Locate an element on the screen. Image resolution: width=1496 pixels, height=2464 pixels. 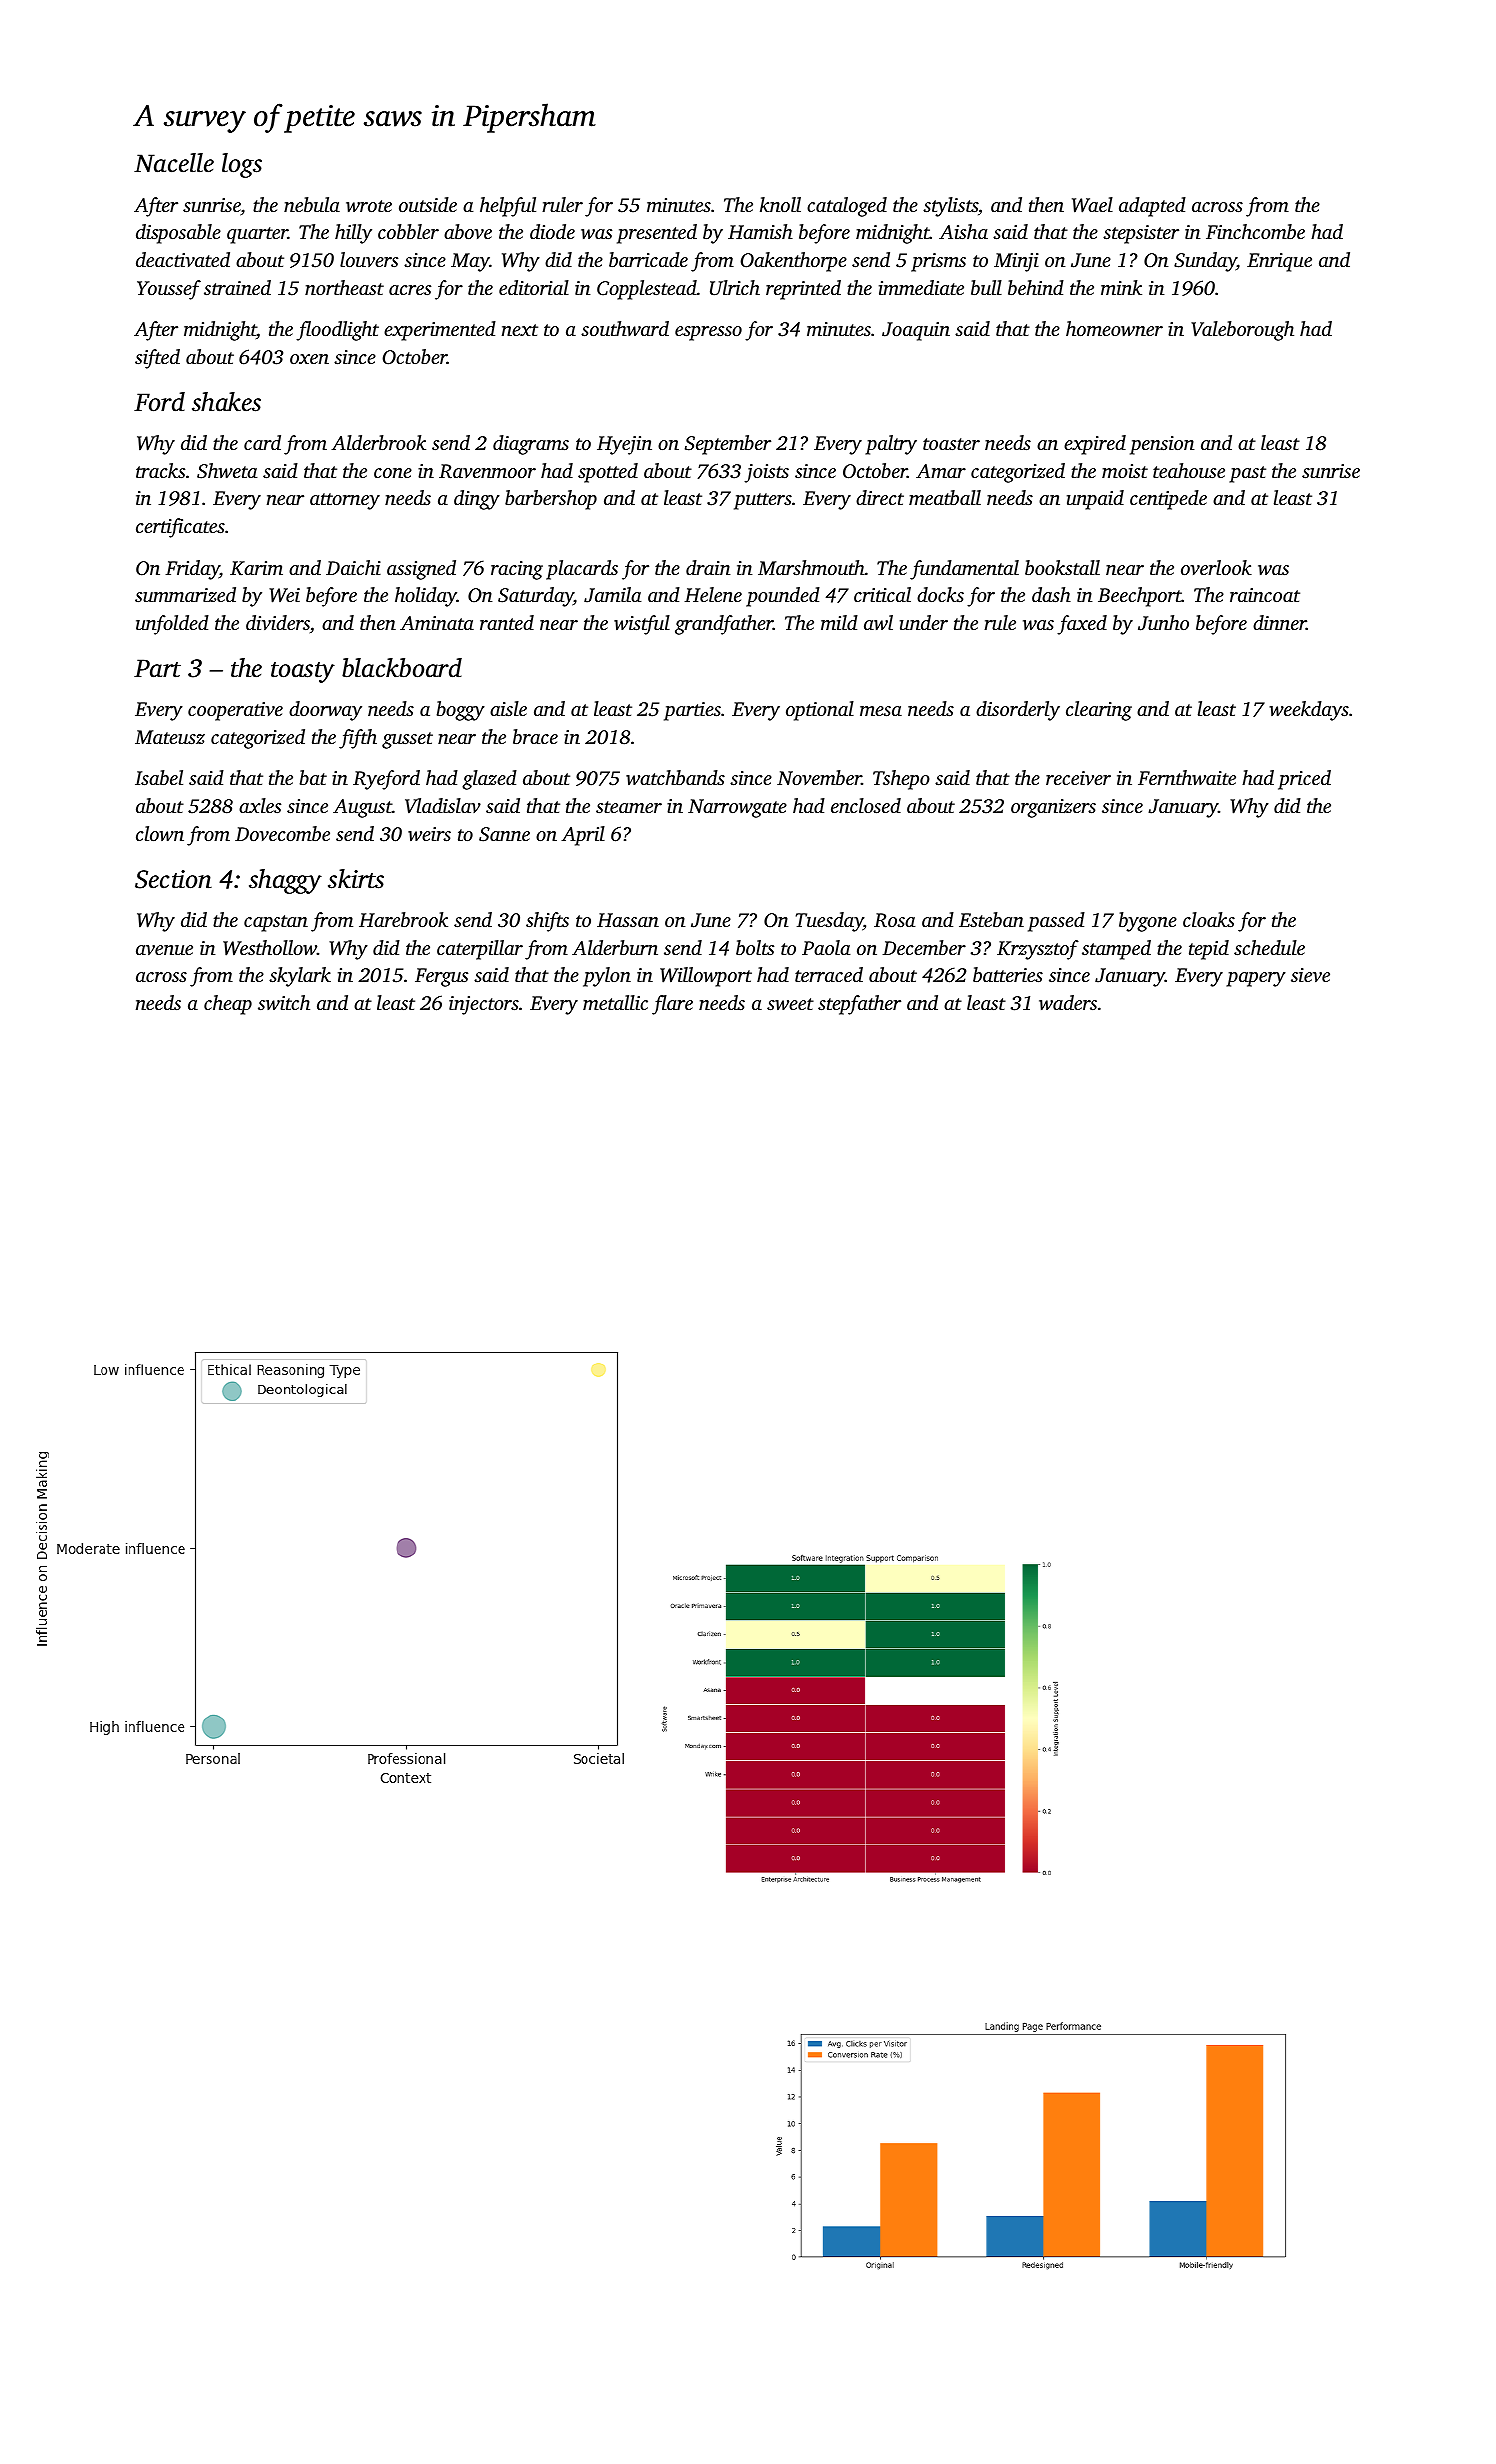
wrote is located at coordinates (369, 206).
